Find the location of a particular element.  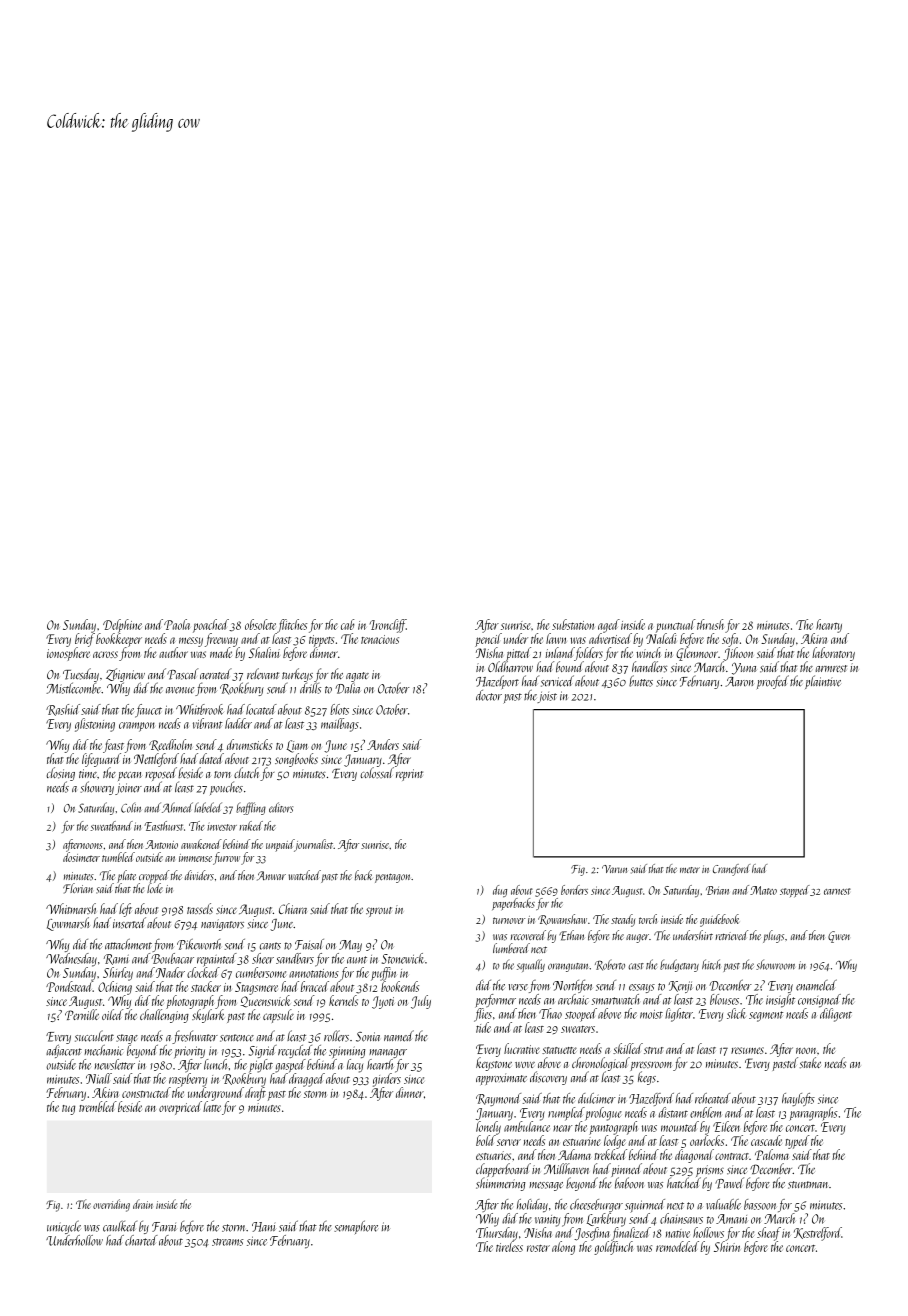

oarlocks is located at coordinates (707, 1140).
